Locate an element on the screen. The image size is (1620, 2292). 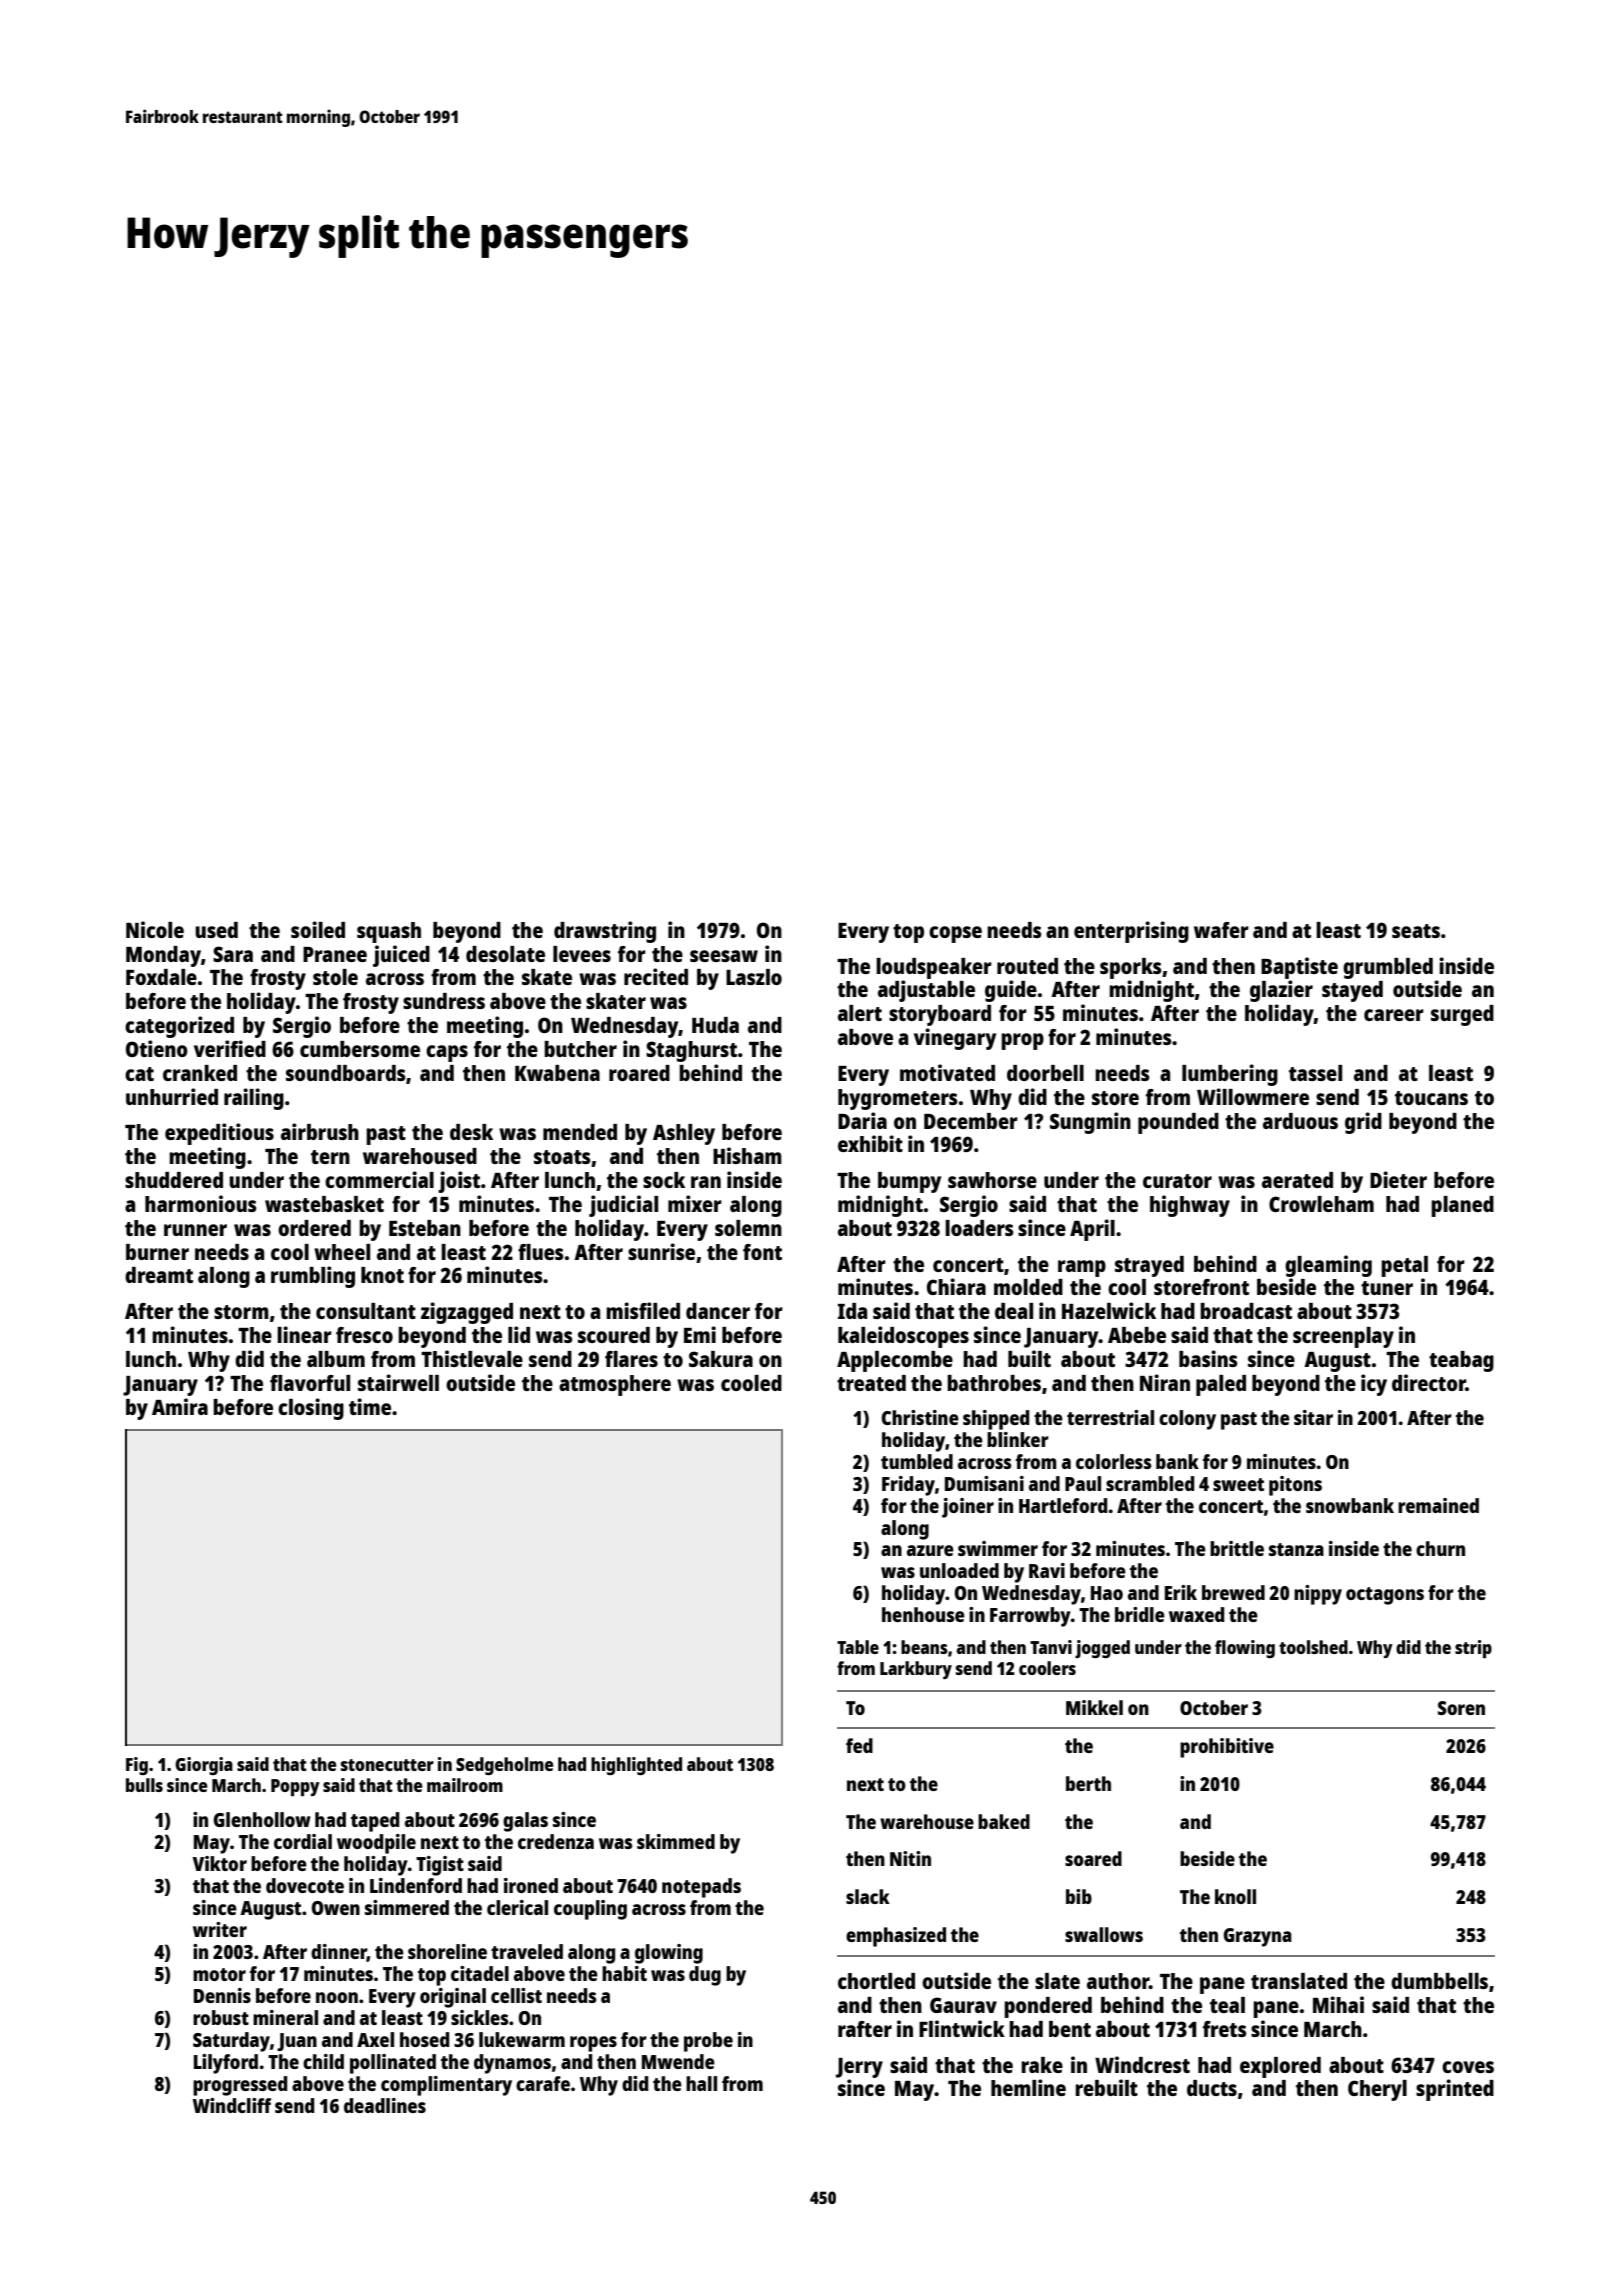
seats is located at coordinates (1416, 931).
